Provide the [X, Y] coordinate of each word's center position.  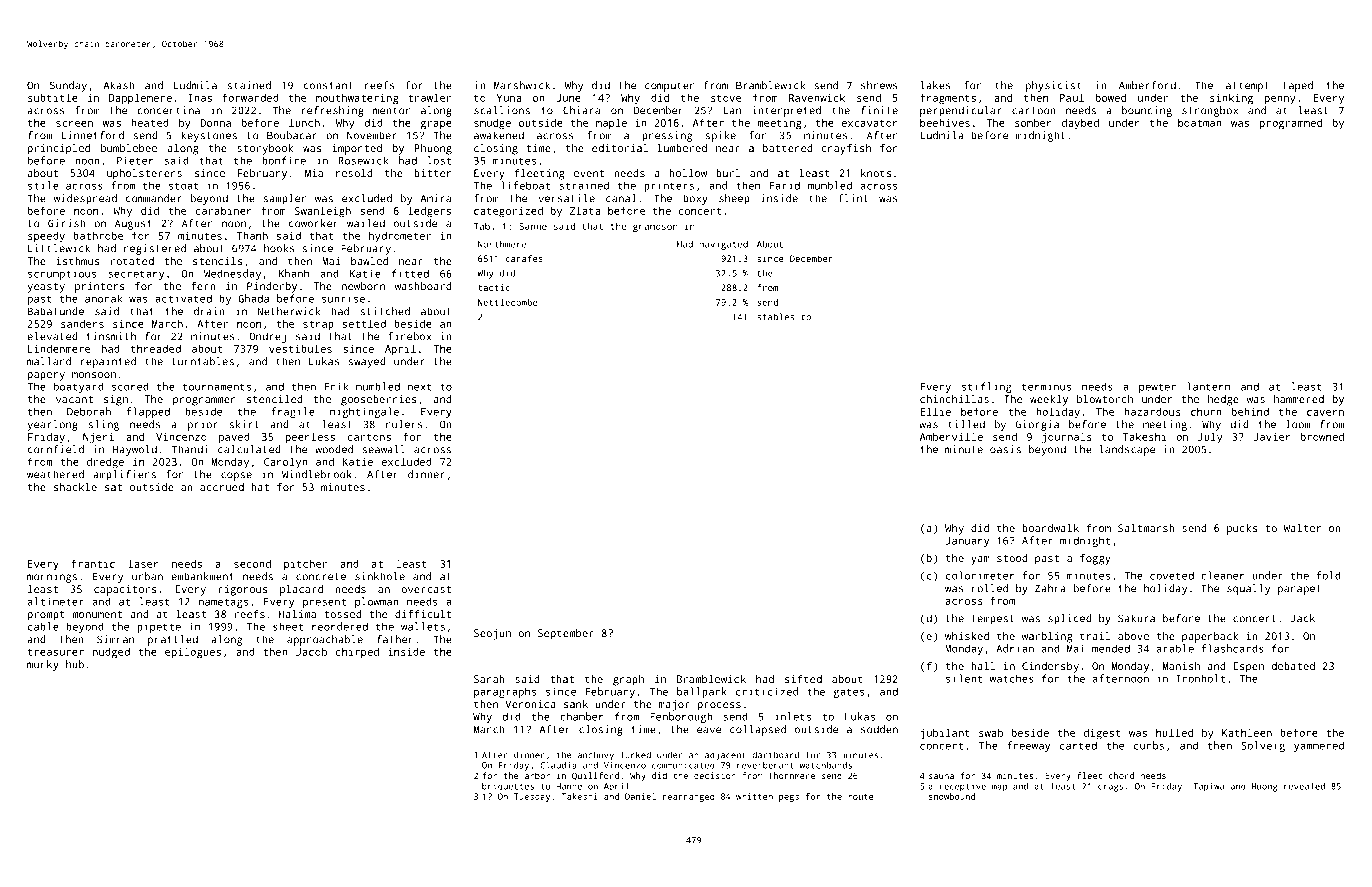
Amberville [951, 436]
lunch [304, 122]
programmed [1291, 124]
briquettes [508, 787]
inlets [793, 716]
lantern [1208, 386]
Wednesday [232, 274]
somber [1033, 122]
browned [1322, 436]
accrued [222, 487]
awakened [499, 135]
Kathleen [1247, 732]
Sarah [489, 679]
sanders [82, 323]
